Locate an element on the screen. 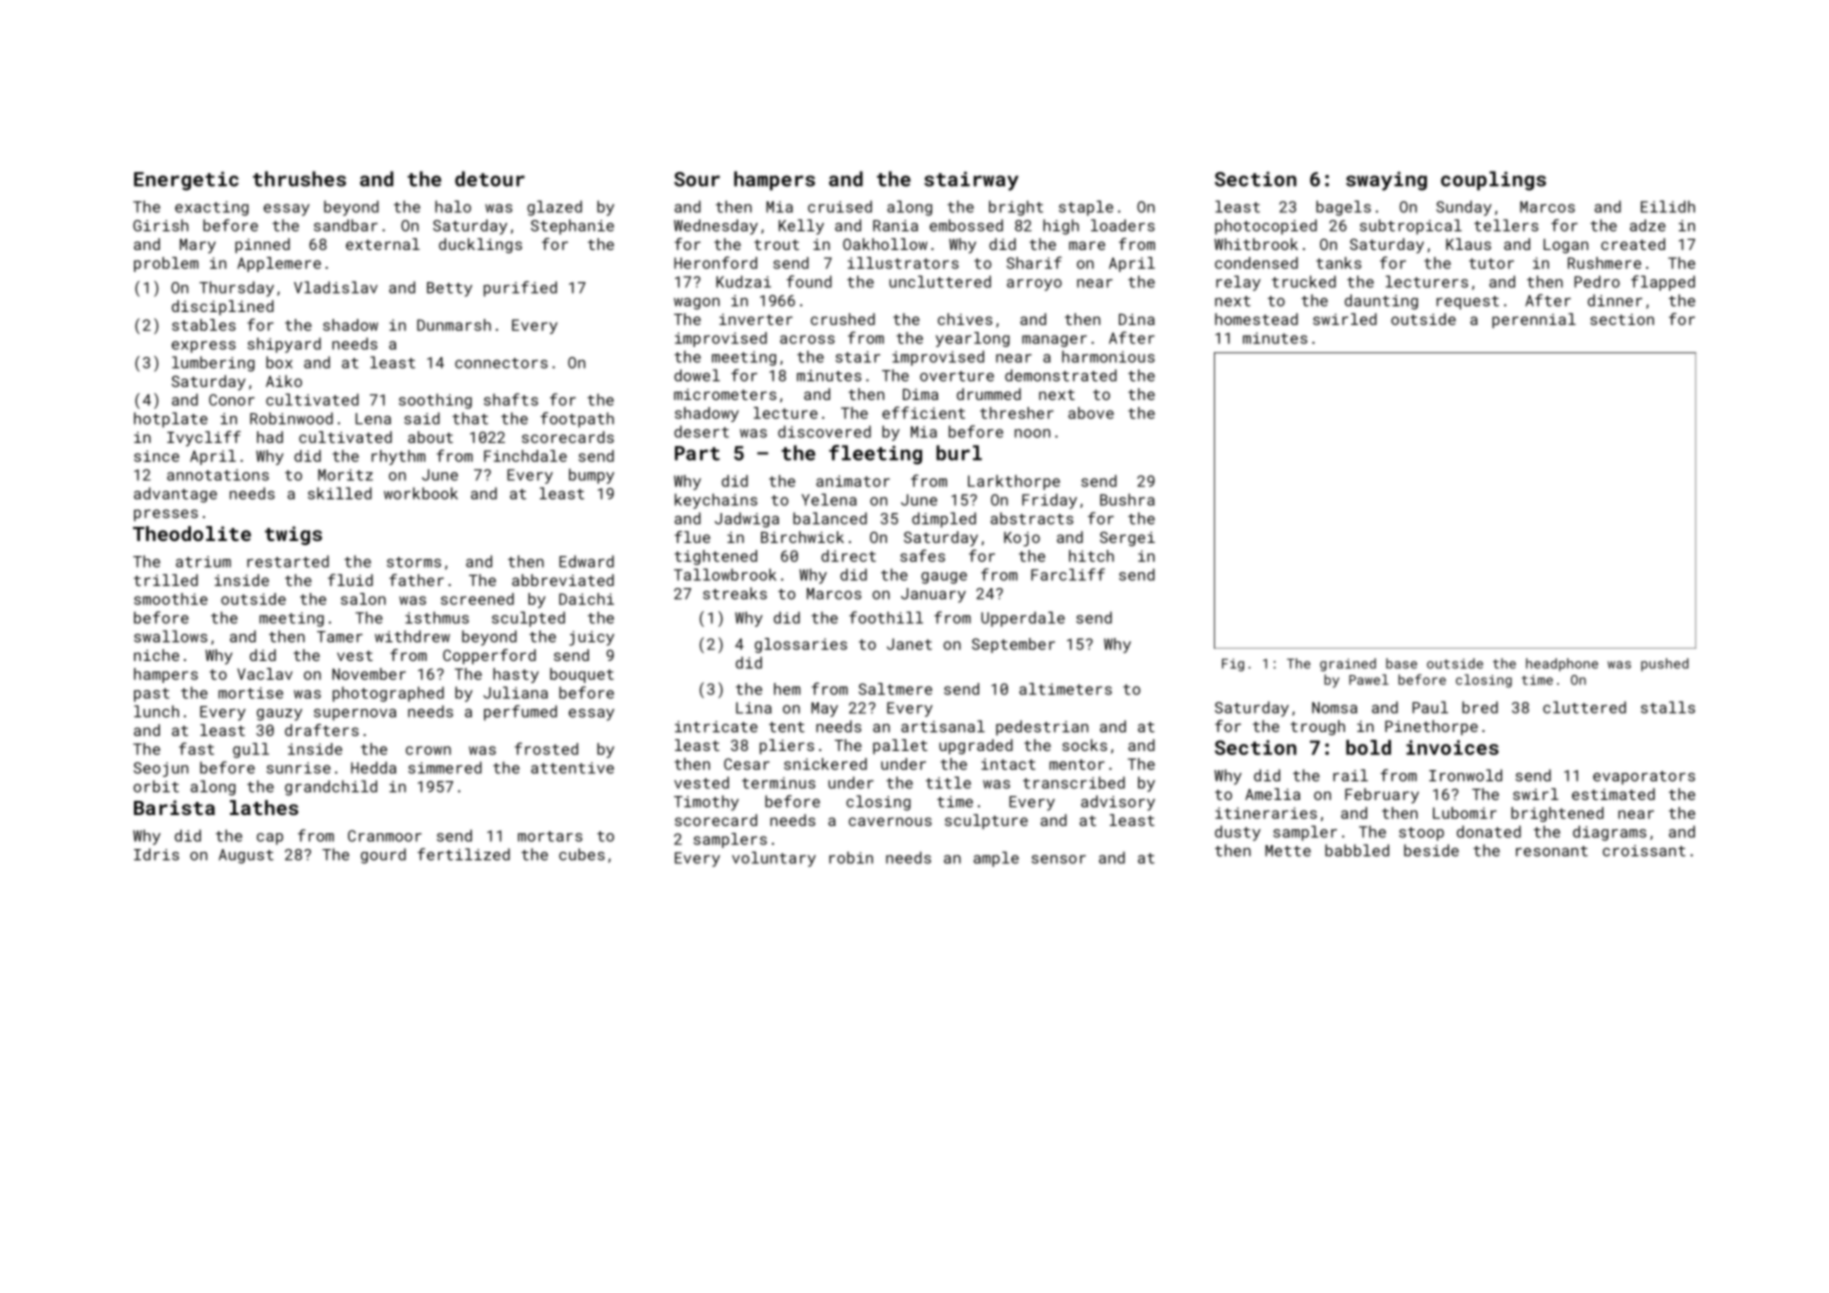 This screenshot has height=1293, width=1829. croissant is located at coordinates (1644, 851).
